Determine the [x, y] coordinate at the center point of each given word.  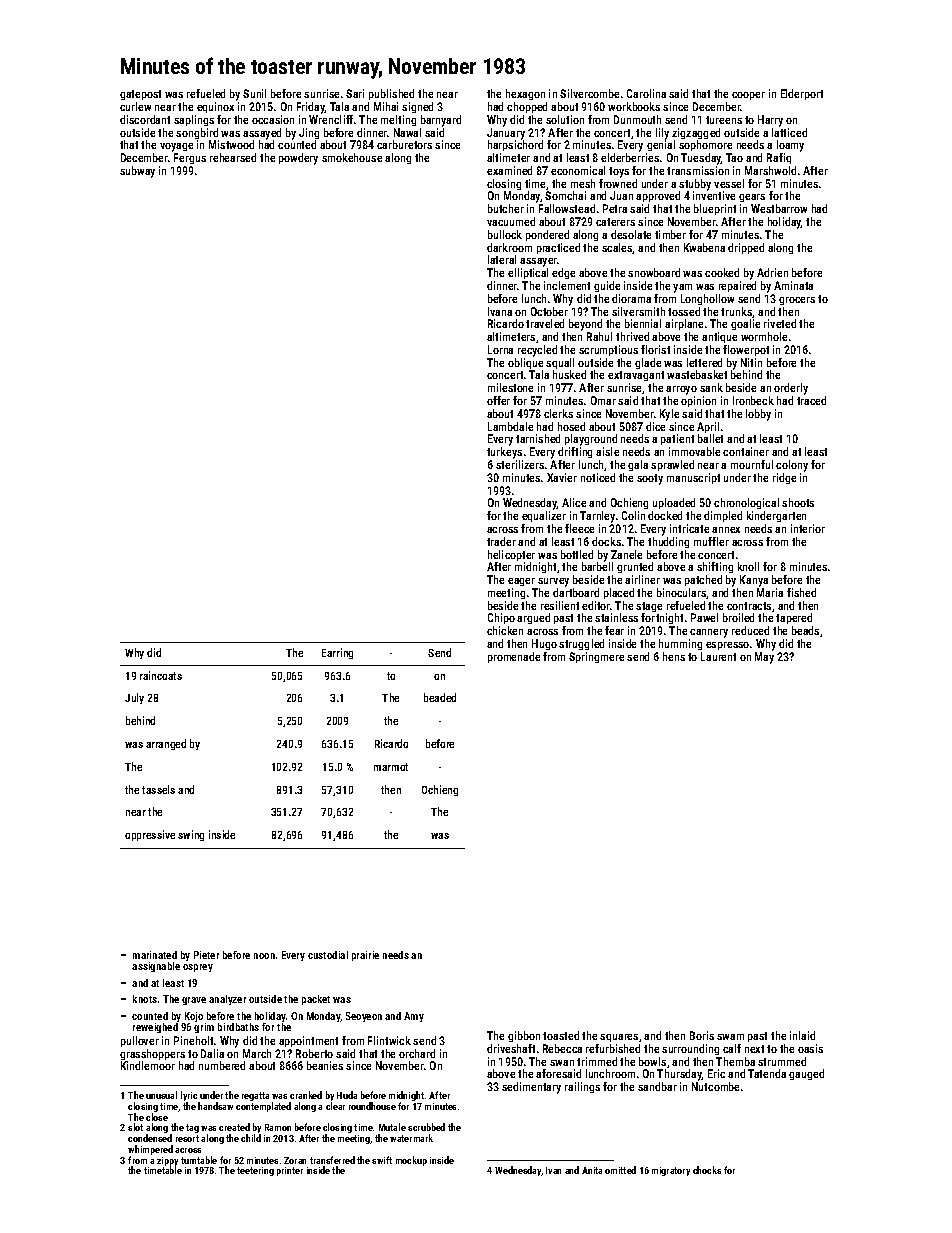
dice [655, 426]
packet [316, 1000]
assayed [262, 134]
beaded [440, 697]
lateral [502, 259]
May [764, 658]
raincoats [161, 675]
